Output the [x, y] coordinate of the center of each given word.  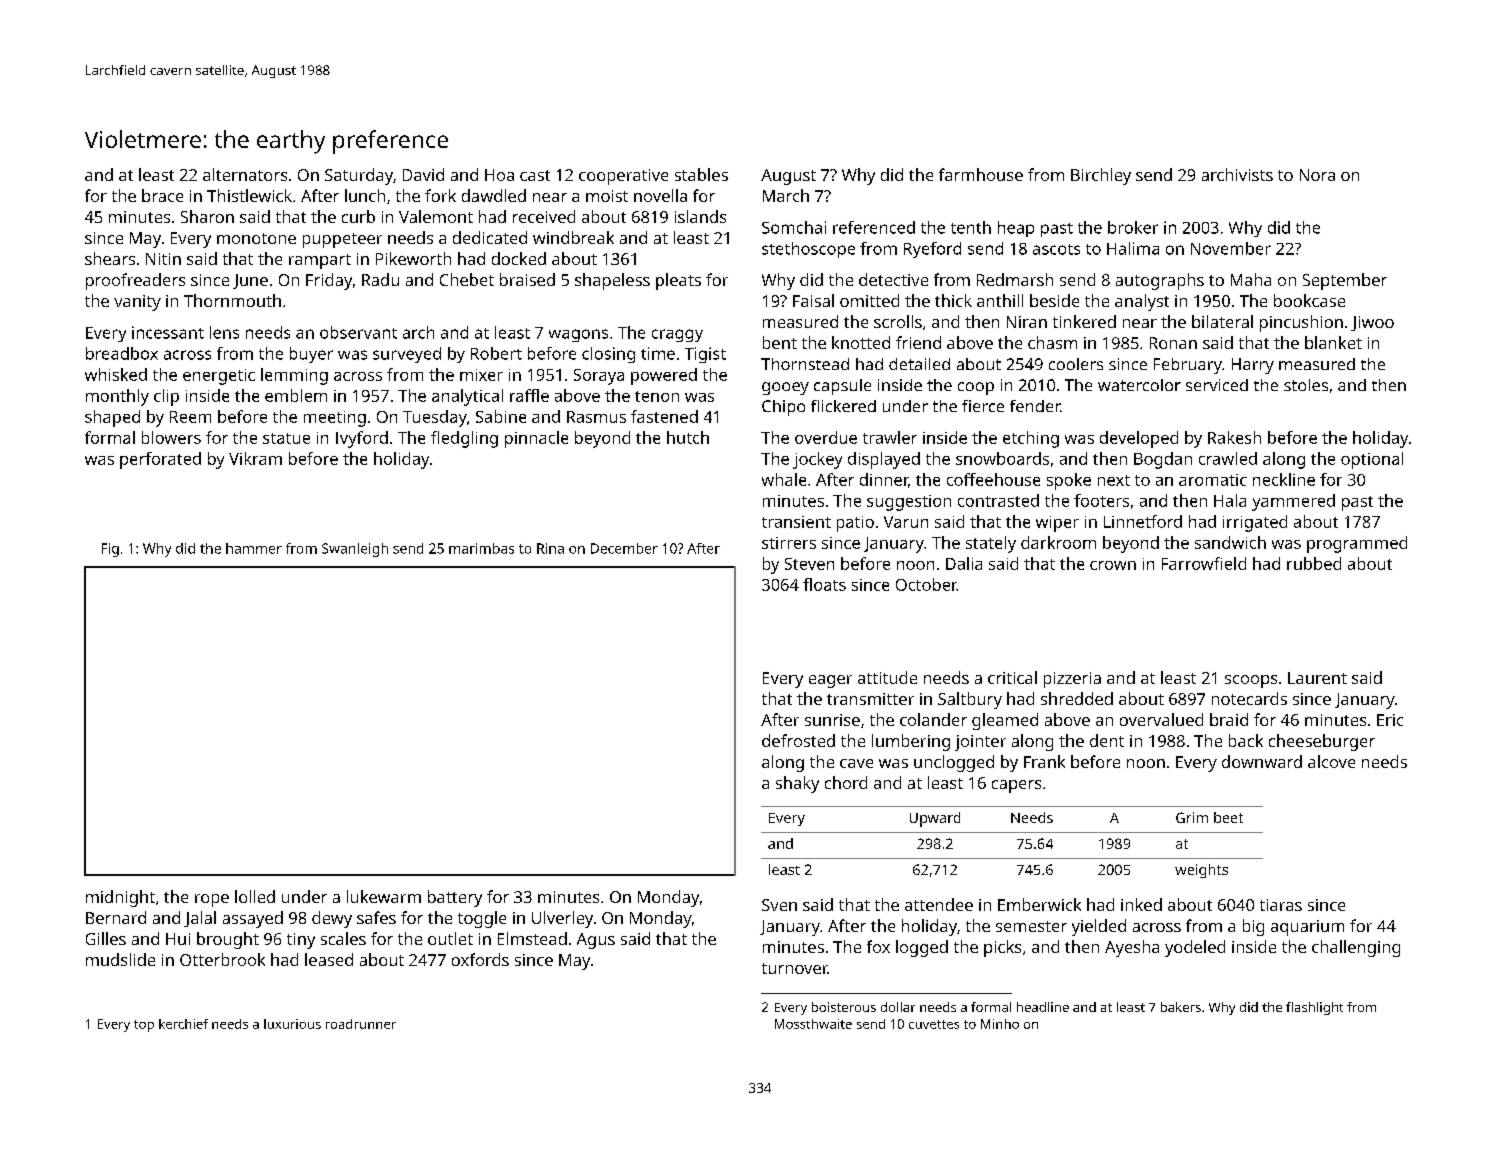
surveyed [407, 355]
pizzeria [1072, 680]
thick [953, 300]
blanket [1333, 342]
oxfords [480, 959]
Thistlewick [249, 195]
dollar [898, 1007]
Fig [110, 550]
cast [535, 175]
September [1345, 281]
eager [830, 681]
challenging [1356, 948]
